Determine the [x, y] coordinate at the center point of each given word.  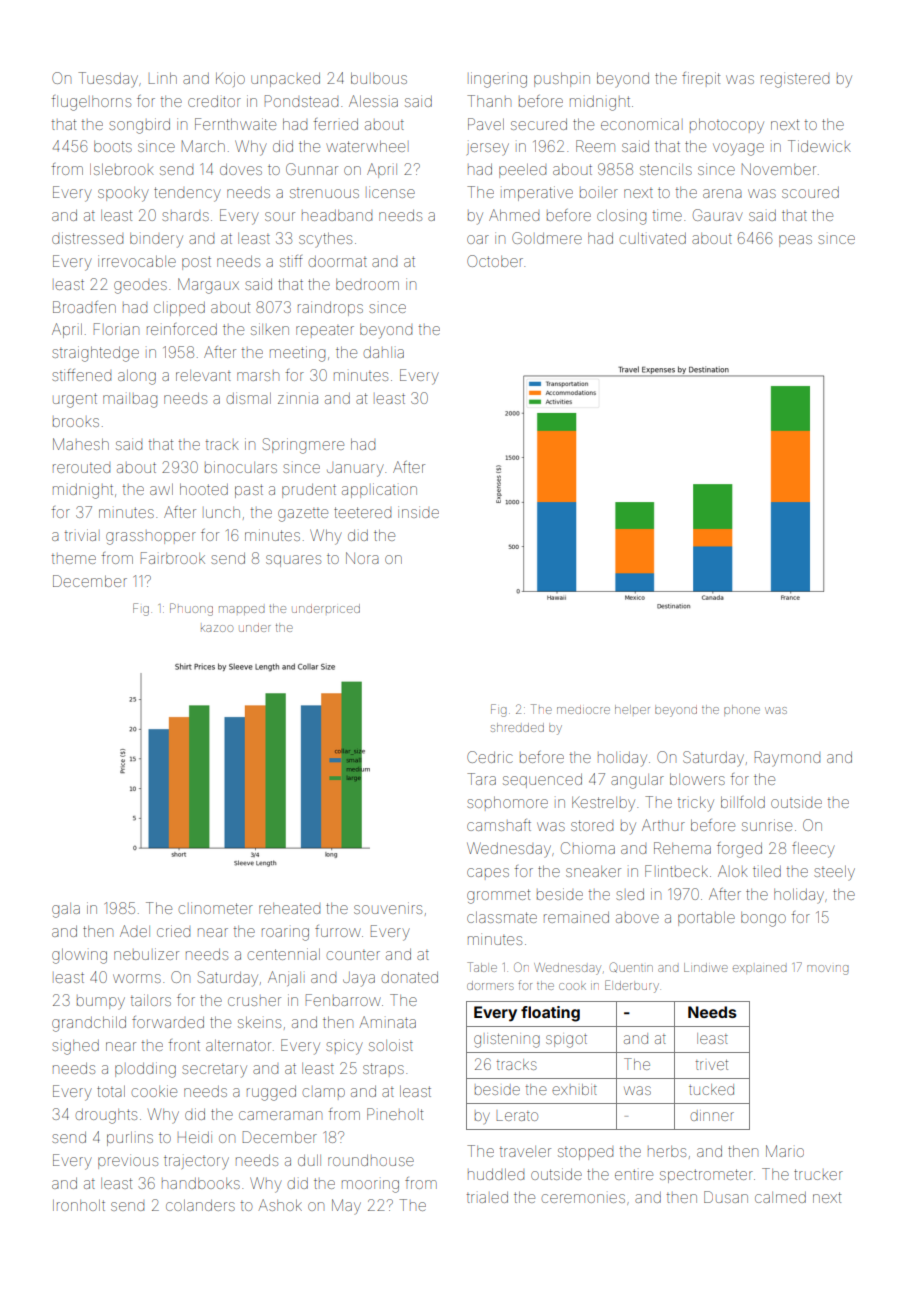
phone [742, 709]
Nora [362, 558]
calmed [780, 1197]
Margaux [208, 286]
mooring [370, 1186]
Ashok [280, 1205]
